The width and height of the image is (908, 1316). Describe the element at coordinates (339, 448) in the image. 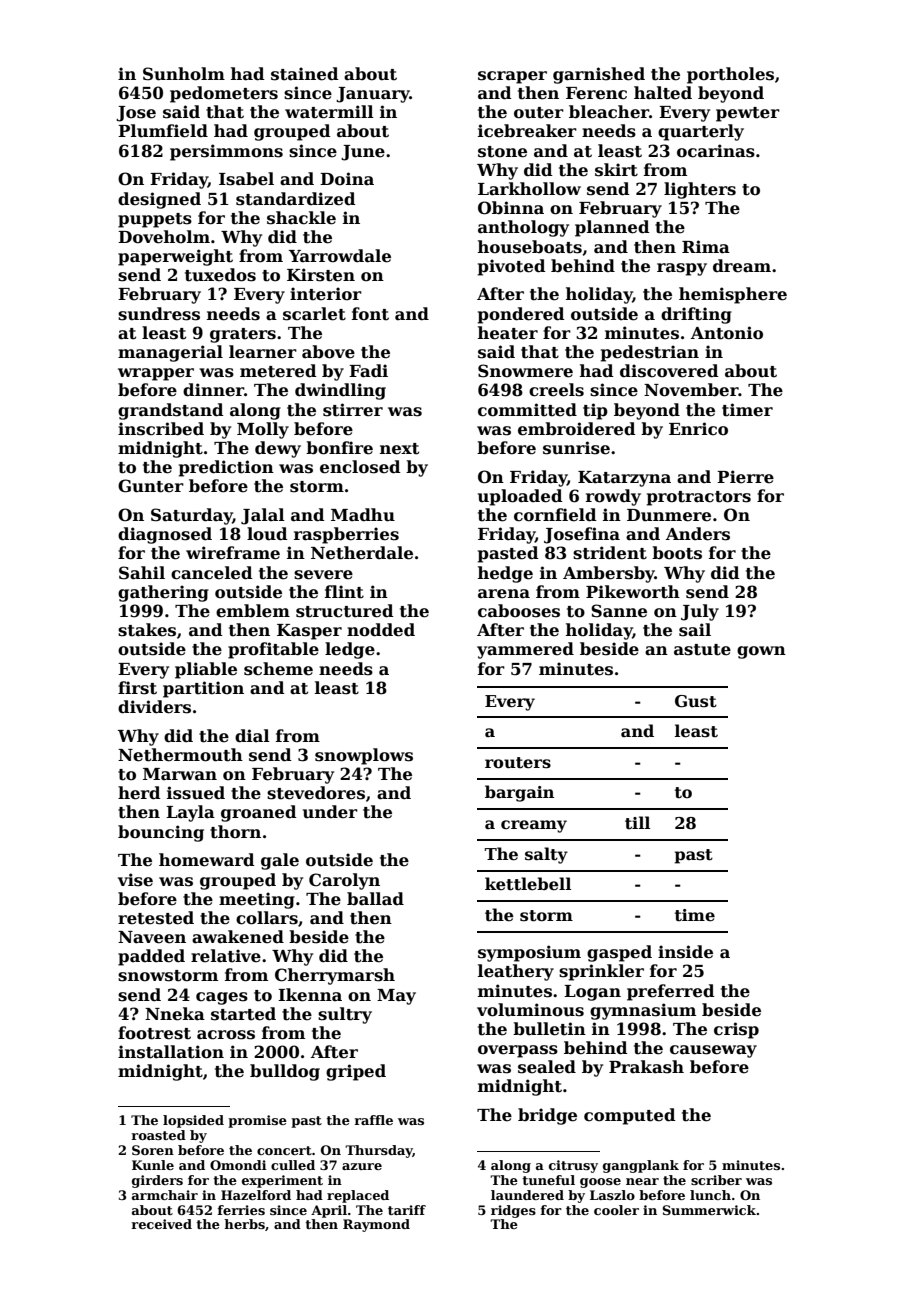

I see `bonfire` at that location.
